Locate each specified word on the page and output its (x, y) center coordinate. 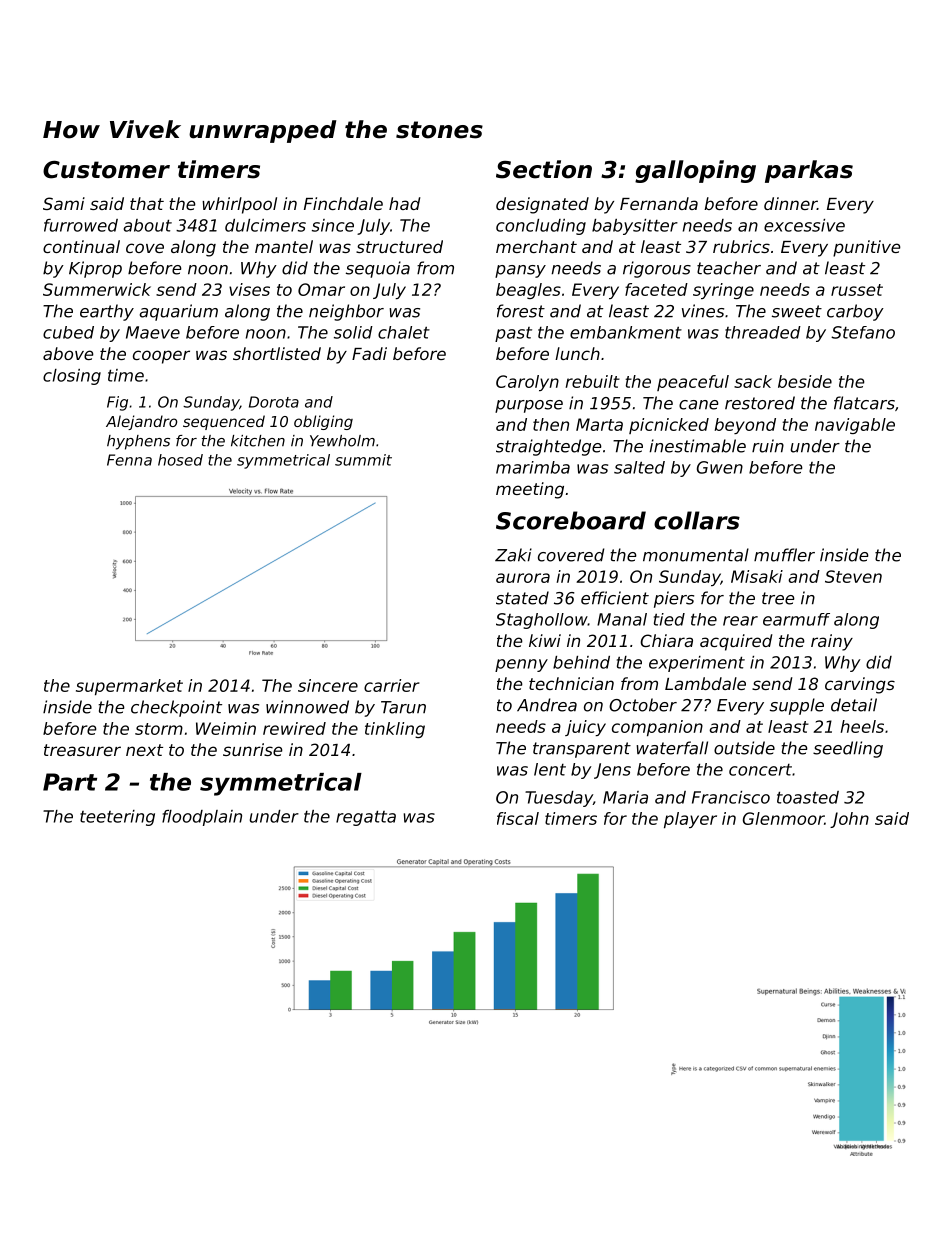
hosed (180, 460)
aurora (523, 578)
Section (544, 169)
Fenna (129, 460)
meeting (530, 490)
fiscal (518, 818)
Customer (106, 170)
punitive (867, 248)
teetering (117, 818)
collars (697, 520)
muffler (784, 555)
